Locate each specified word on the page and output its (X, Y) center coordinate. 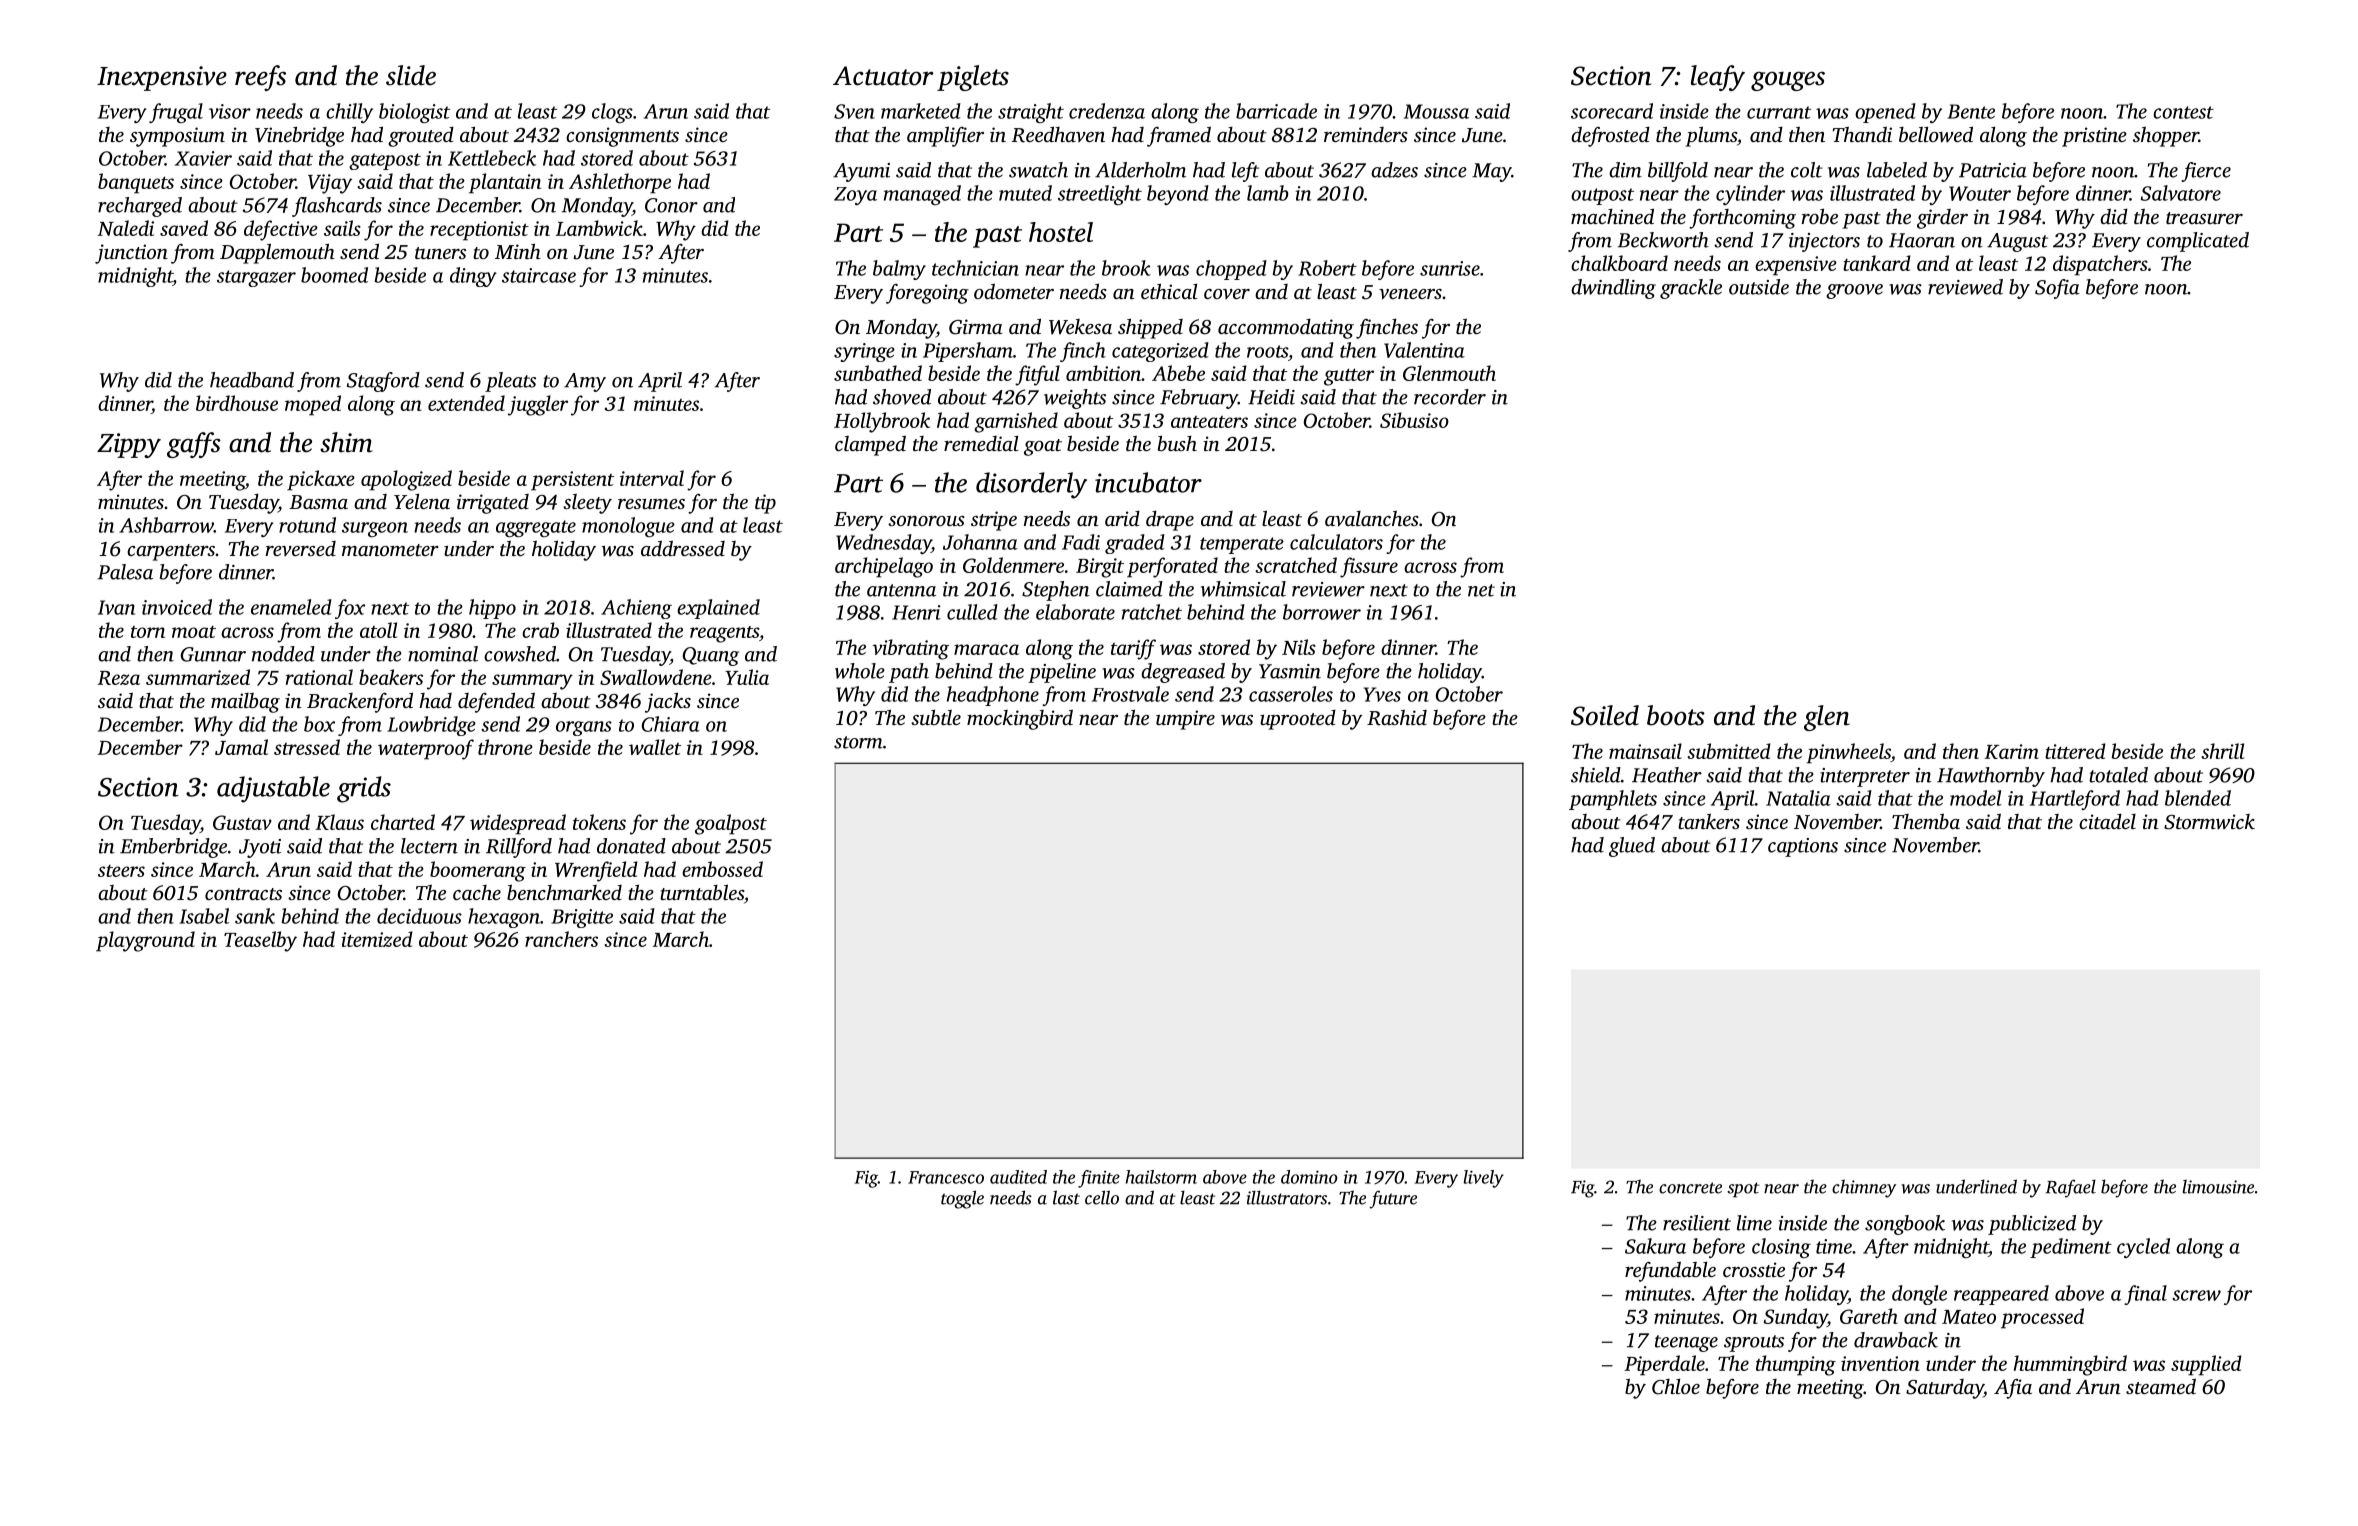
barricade (1276, 111)
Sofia (2057, 289)
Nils (1299, 647)
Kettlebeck (492, 158)
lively (1484, 1179)
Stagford (383, 382)
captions (1803, 847)
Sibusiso (1414, 420)
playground (145, 941)
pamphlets (1613, 800)
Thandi (1862, 134)
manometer (390, 550)
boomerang (478, 871)
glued (1632, 847)
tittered (2075, 751)
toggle (962, 1199)
